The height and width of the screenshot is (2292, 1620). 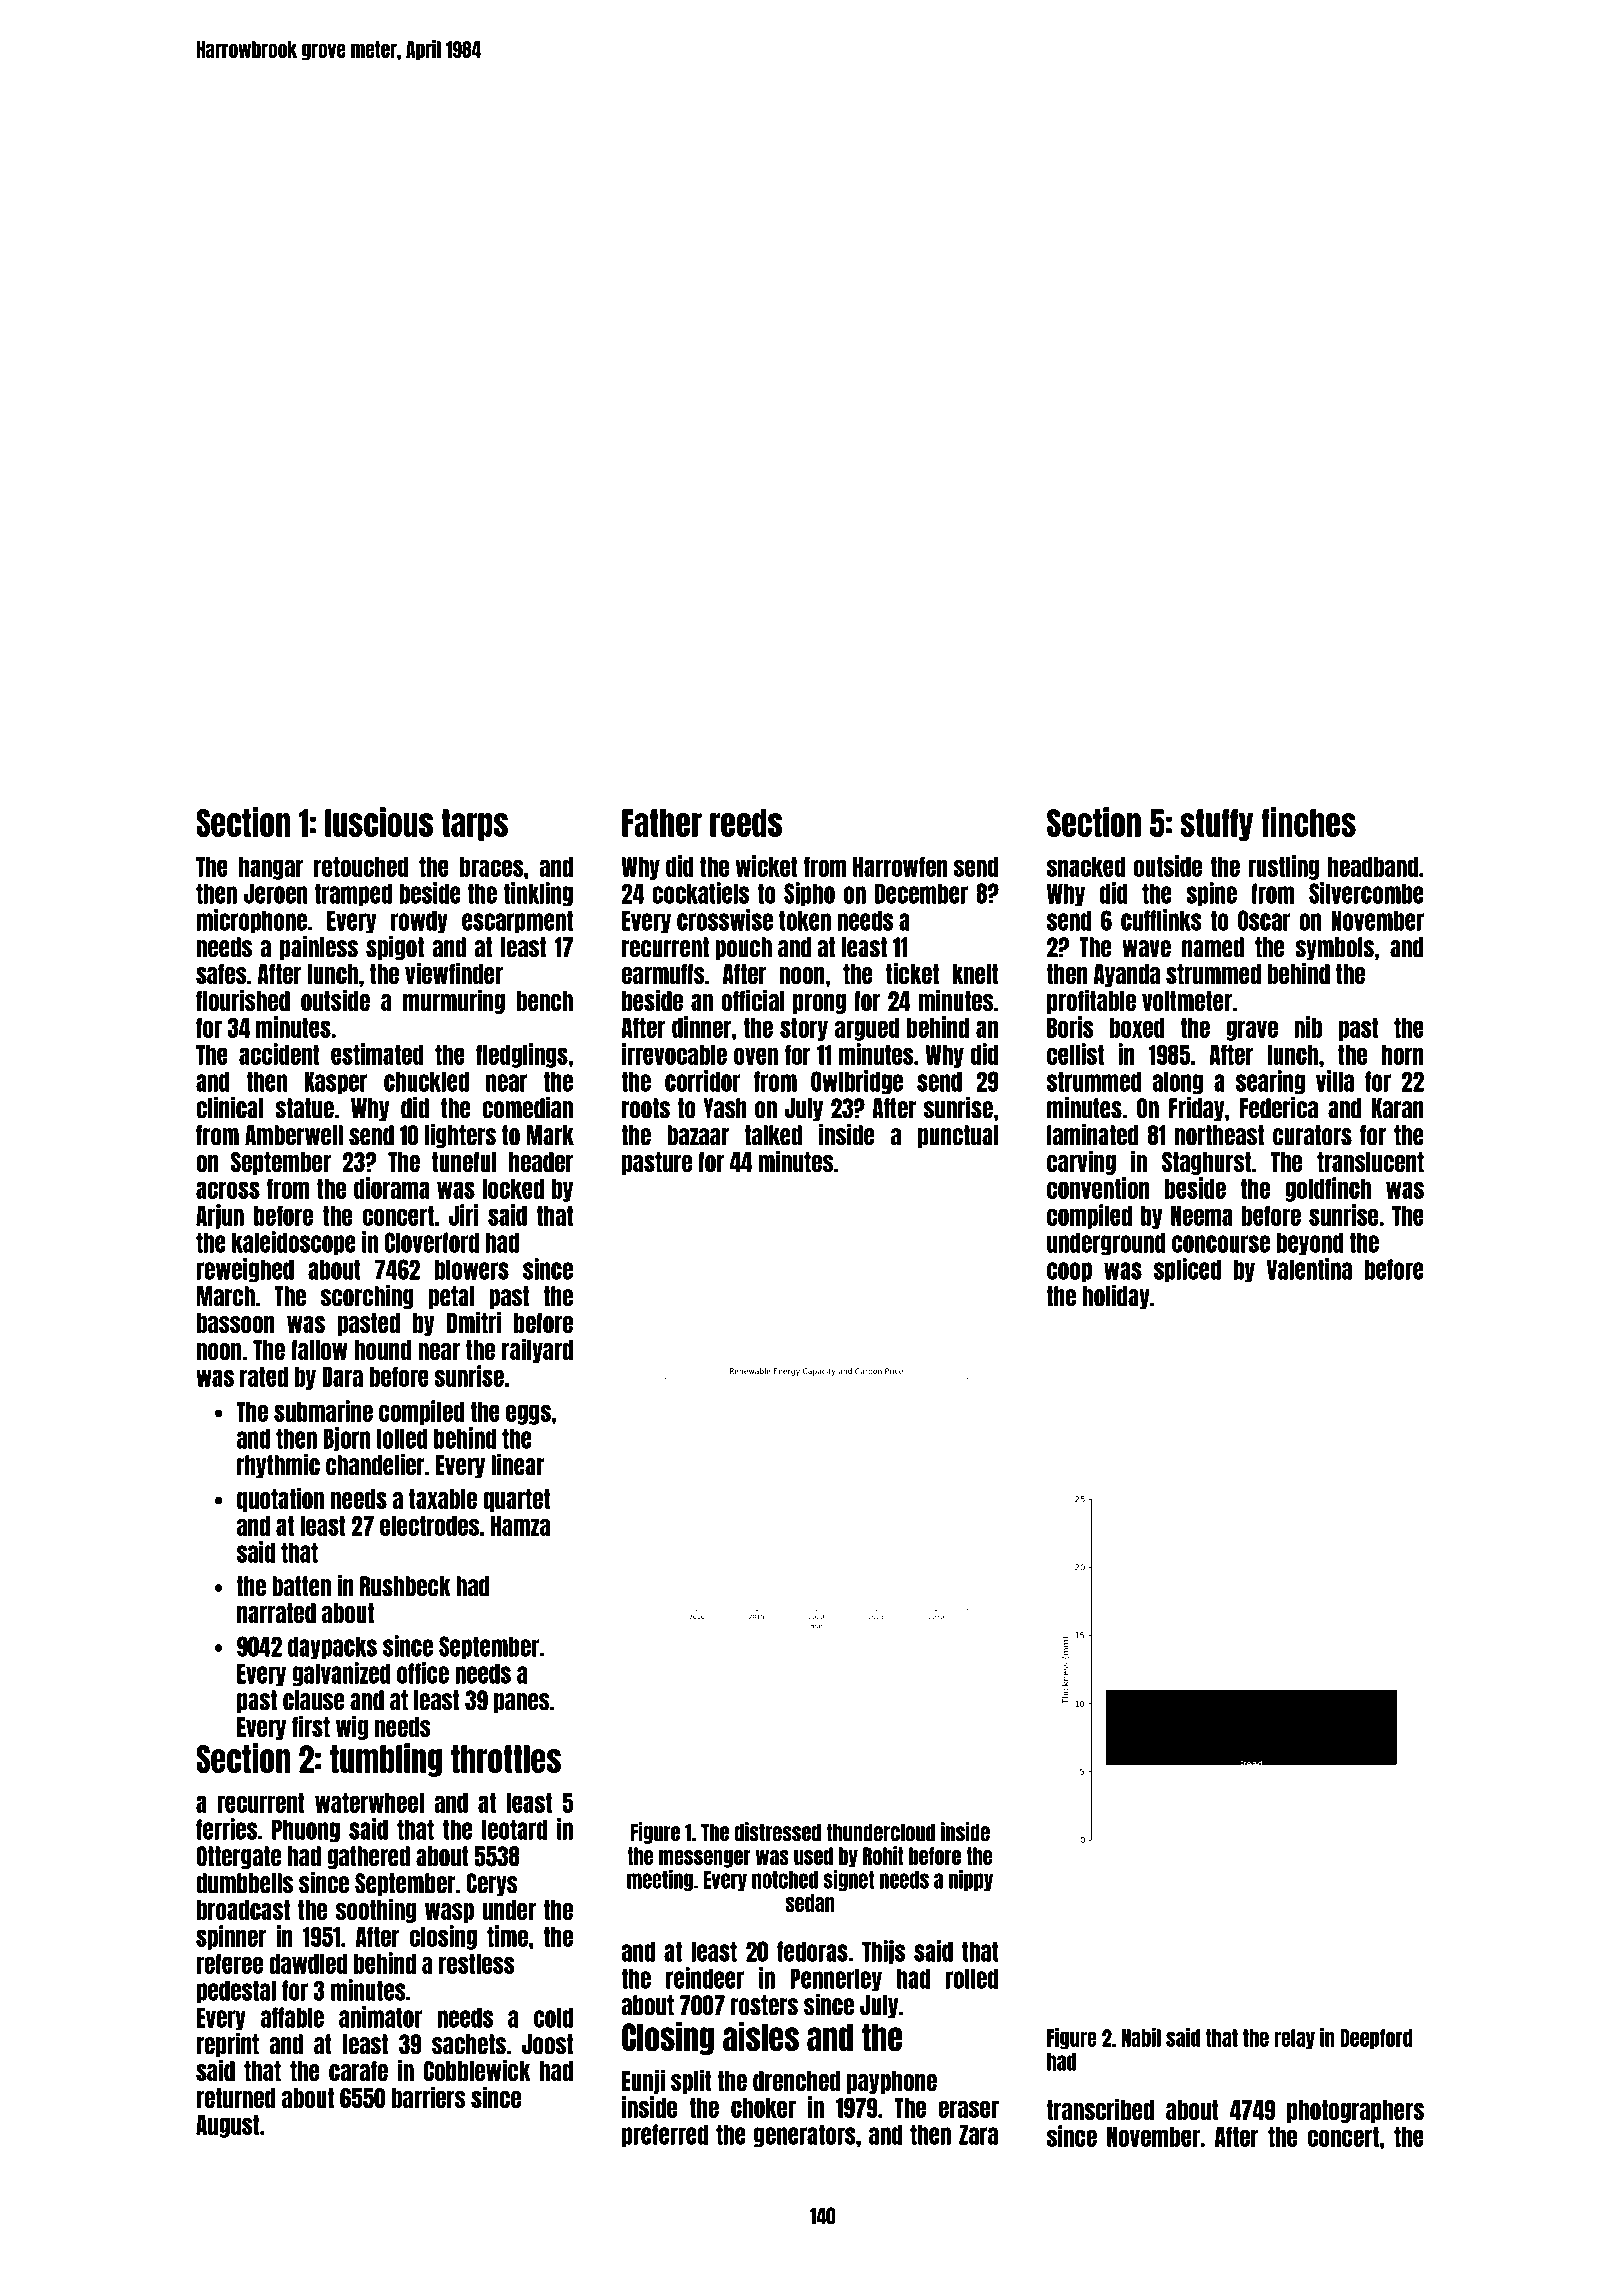 What do you see at coordinates (1187, 1270) in the screenshot?
I see `spliced` at bounding box center [1187, 1270].
